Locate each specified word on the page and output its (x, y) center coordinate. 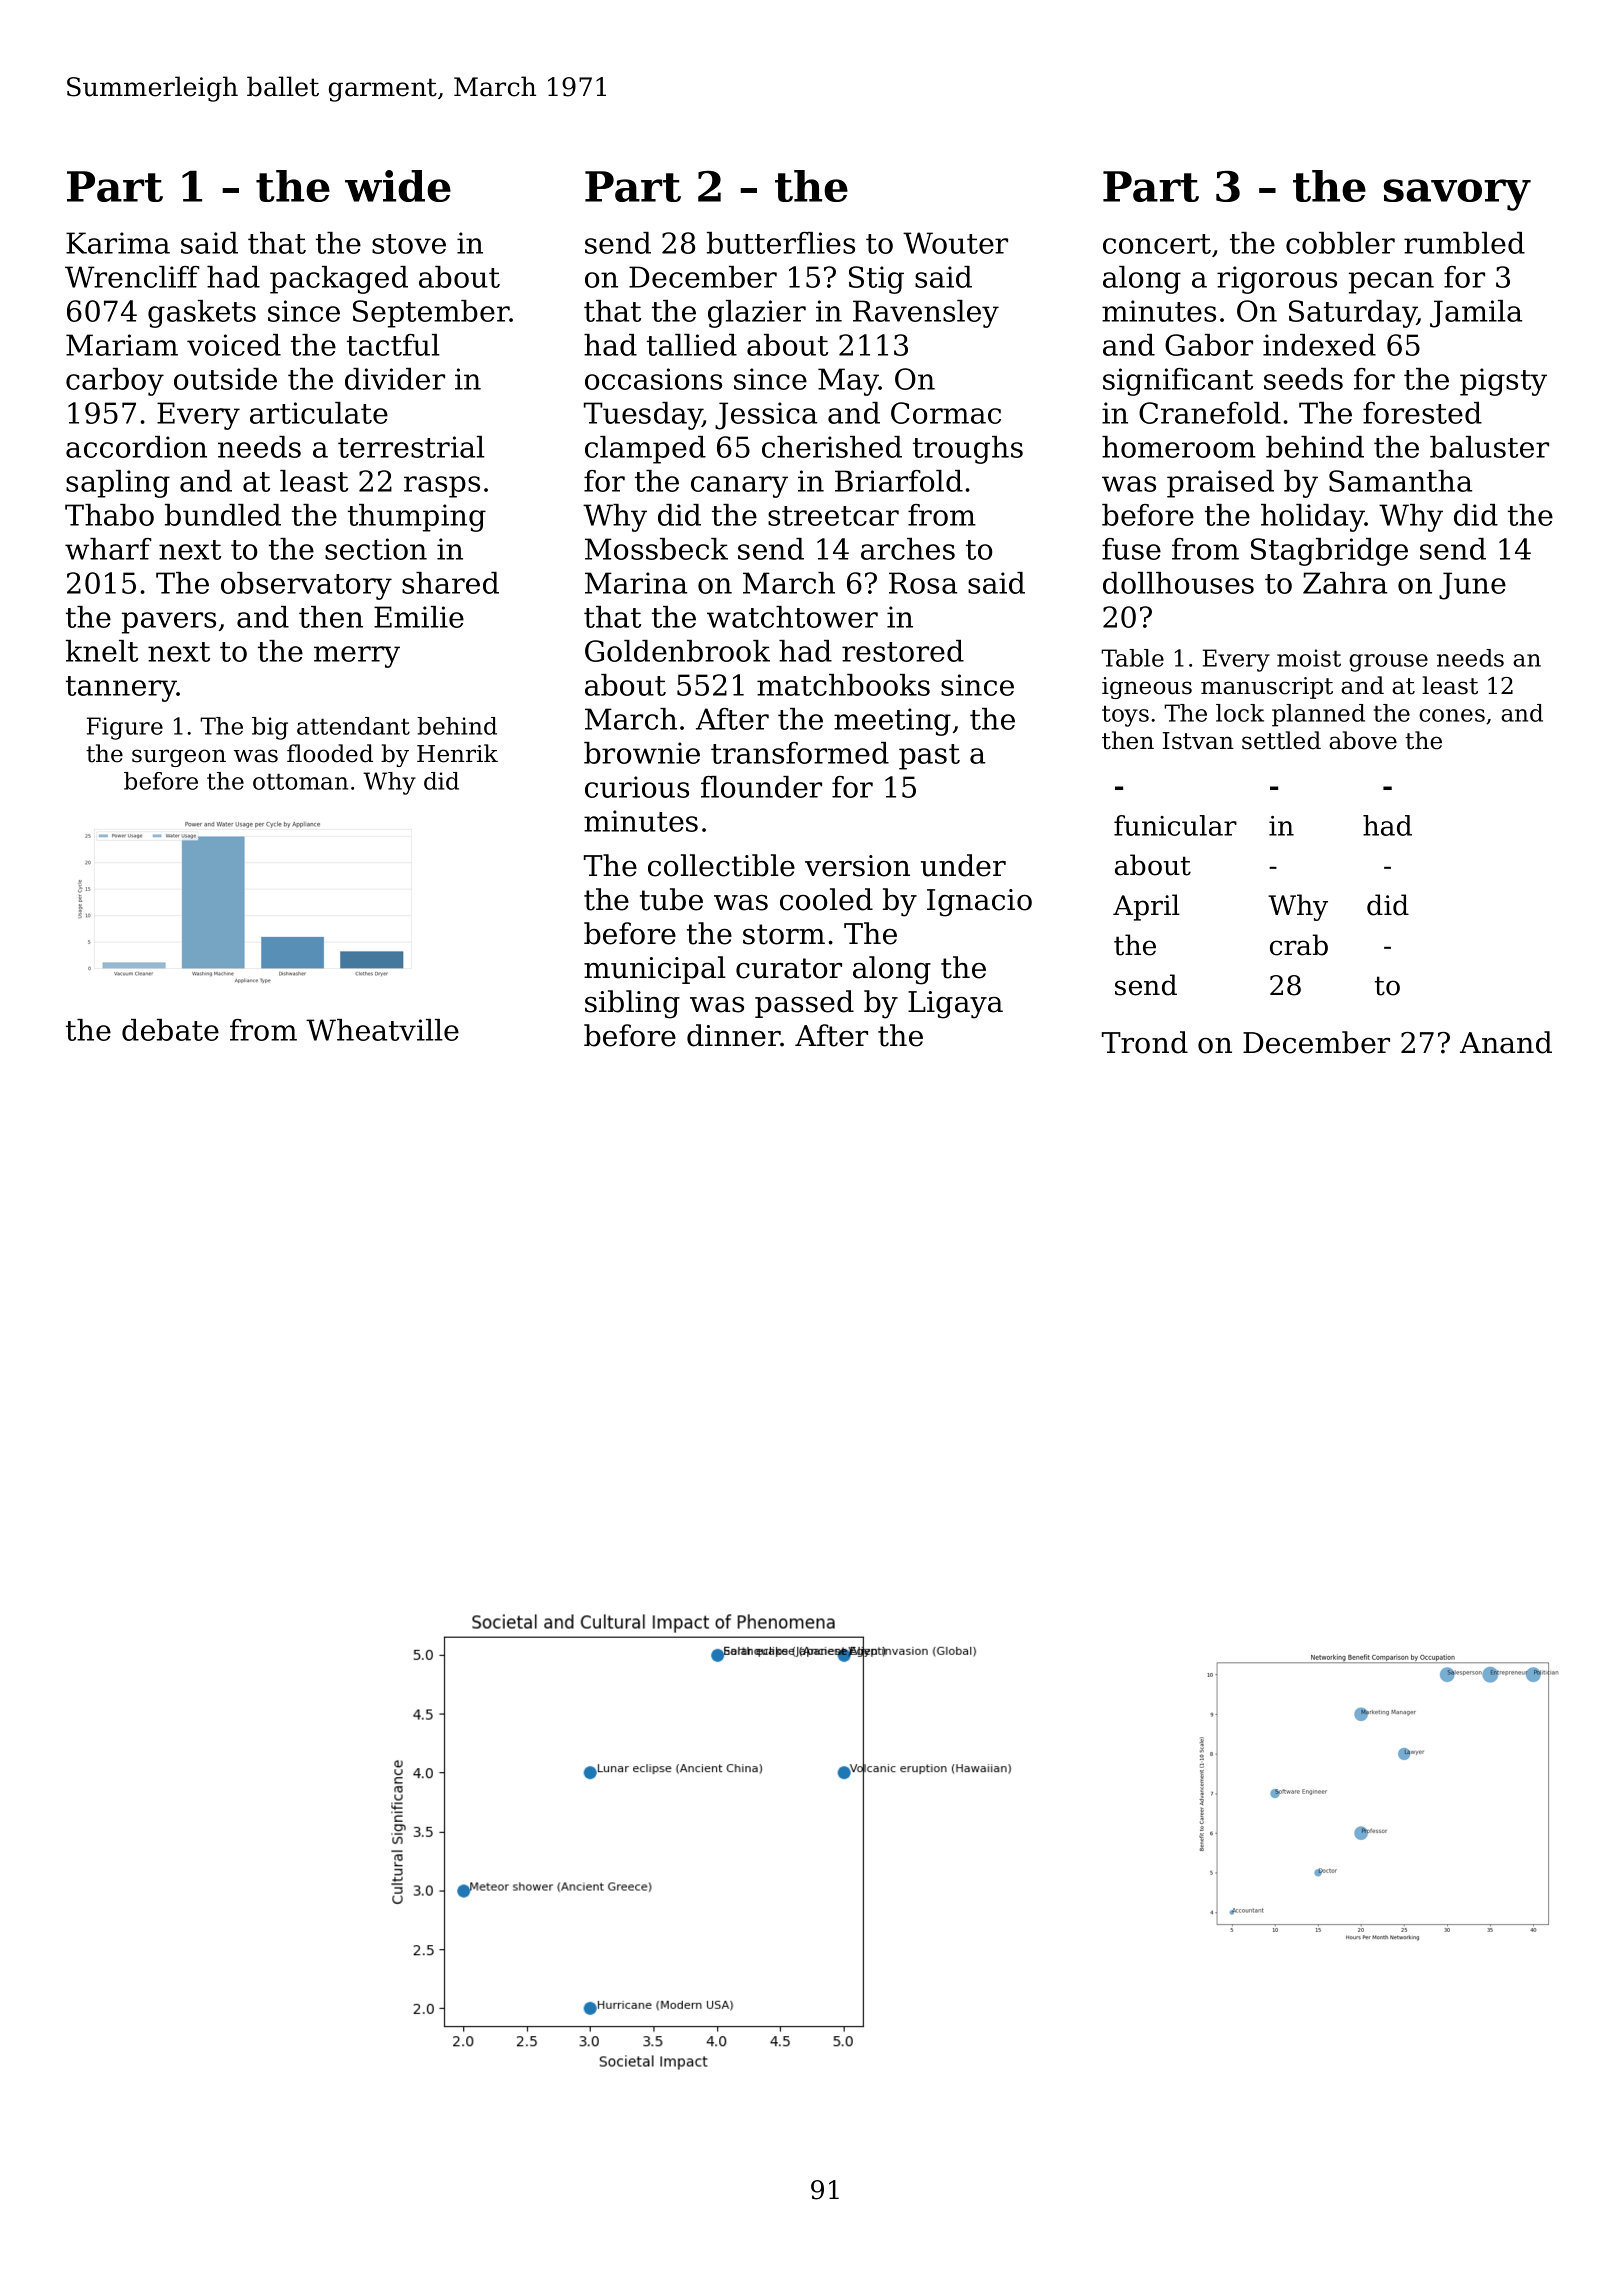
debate (170, 1030)
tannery (121, 689)
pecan (1391, 283)
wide (398, 186)
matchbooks (843, 685)
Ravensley (926, 314)
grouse (1388, 663)
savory (1457, 195)
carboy (115, 382)
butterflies (781, 243)
